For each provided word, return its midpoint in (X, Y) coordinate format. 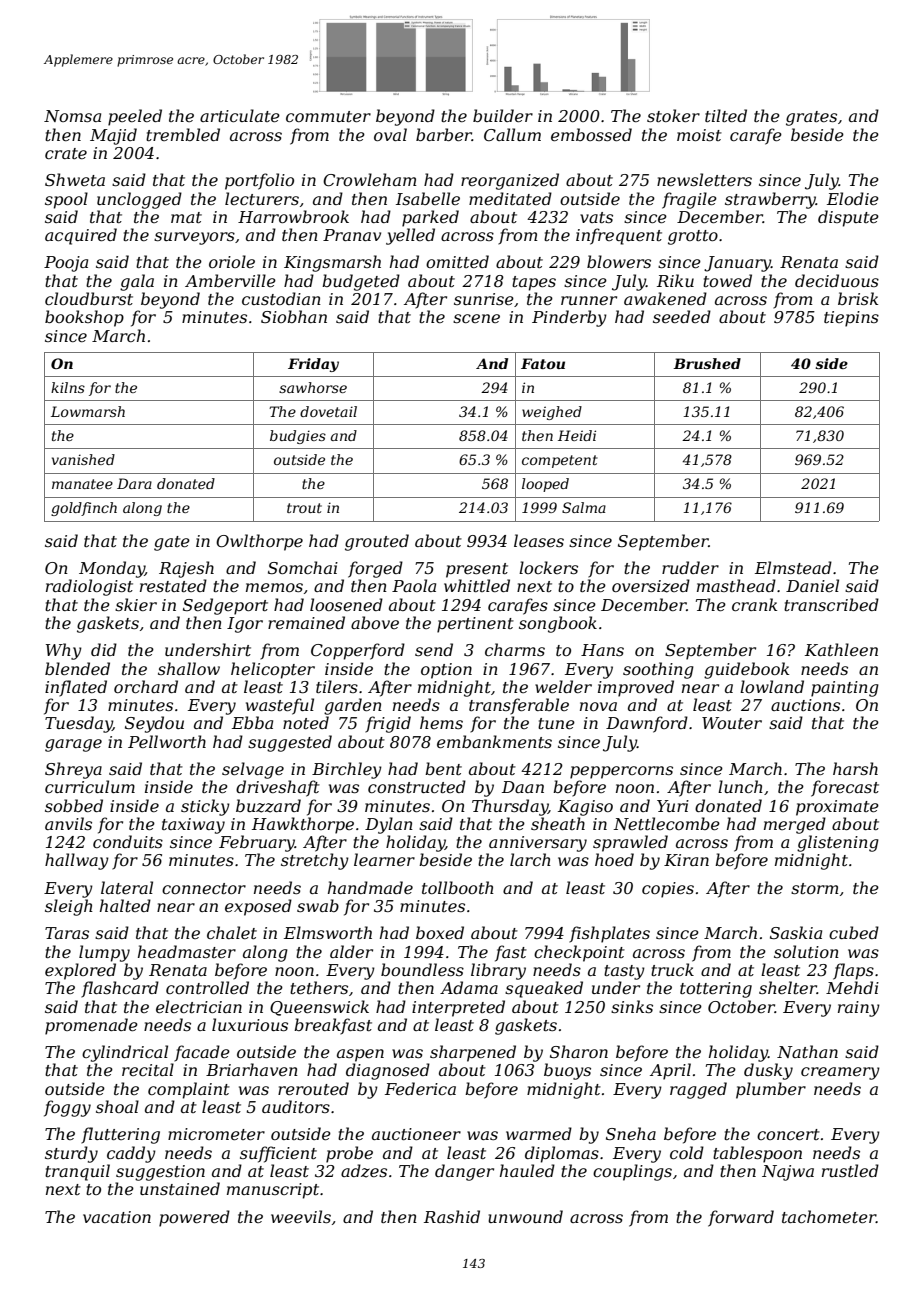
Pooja (66, 264)
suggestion (160, 1173)
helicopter (273, 670)
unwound (525, 1216)
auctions (805, 705)
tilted (726, 115)
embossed (591, 134)
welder (563, 686)
